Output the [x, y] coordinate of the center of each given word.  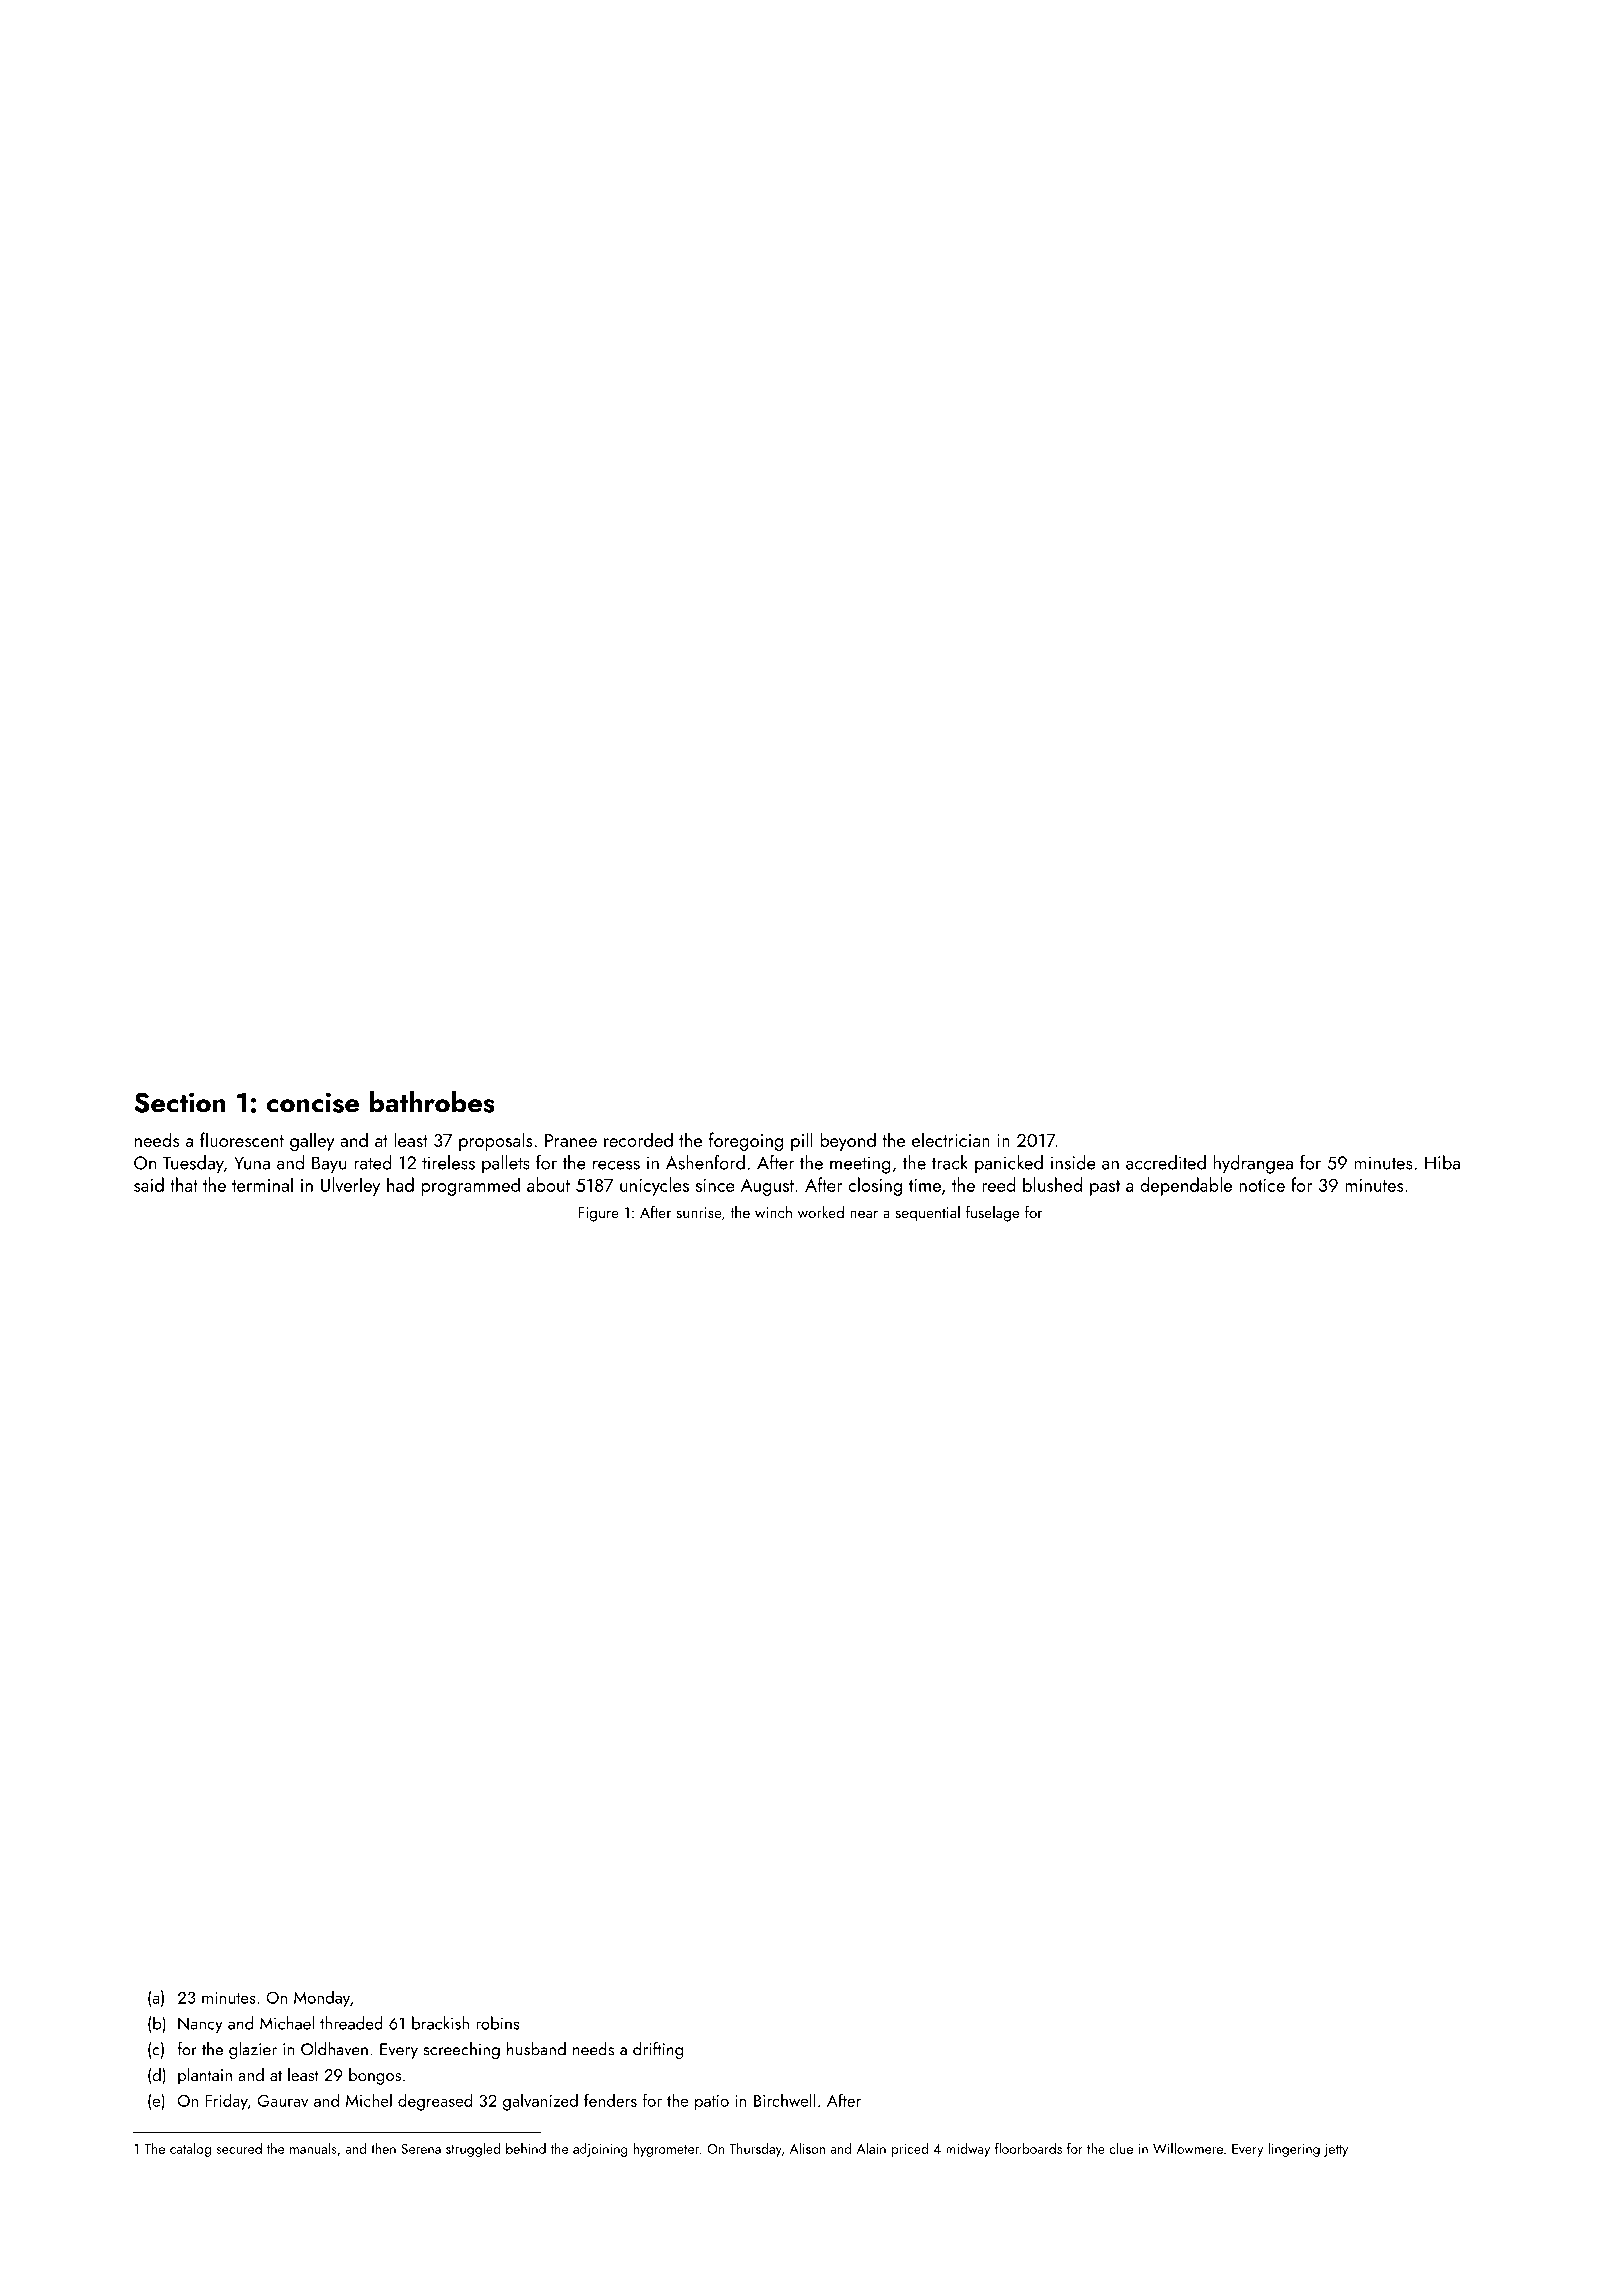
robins [498, 2023]
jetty [1336, 2150]
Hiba [1442, 1162]
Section [180, 1102]
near [864, 1214]
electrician [951, 1139]
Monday [322, 1999]
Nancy [200, 2025]
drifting [658, 2050]
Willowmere [1188, 2148]
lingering [1294, 2150]
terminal [262, 1184]
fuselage [992, 1214]
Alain [871, 2148]
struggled [473, 2150]
